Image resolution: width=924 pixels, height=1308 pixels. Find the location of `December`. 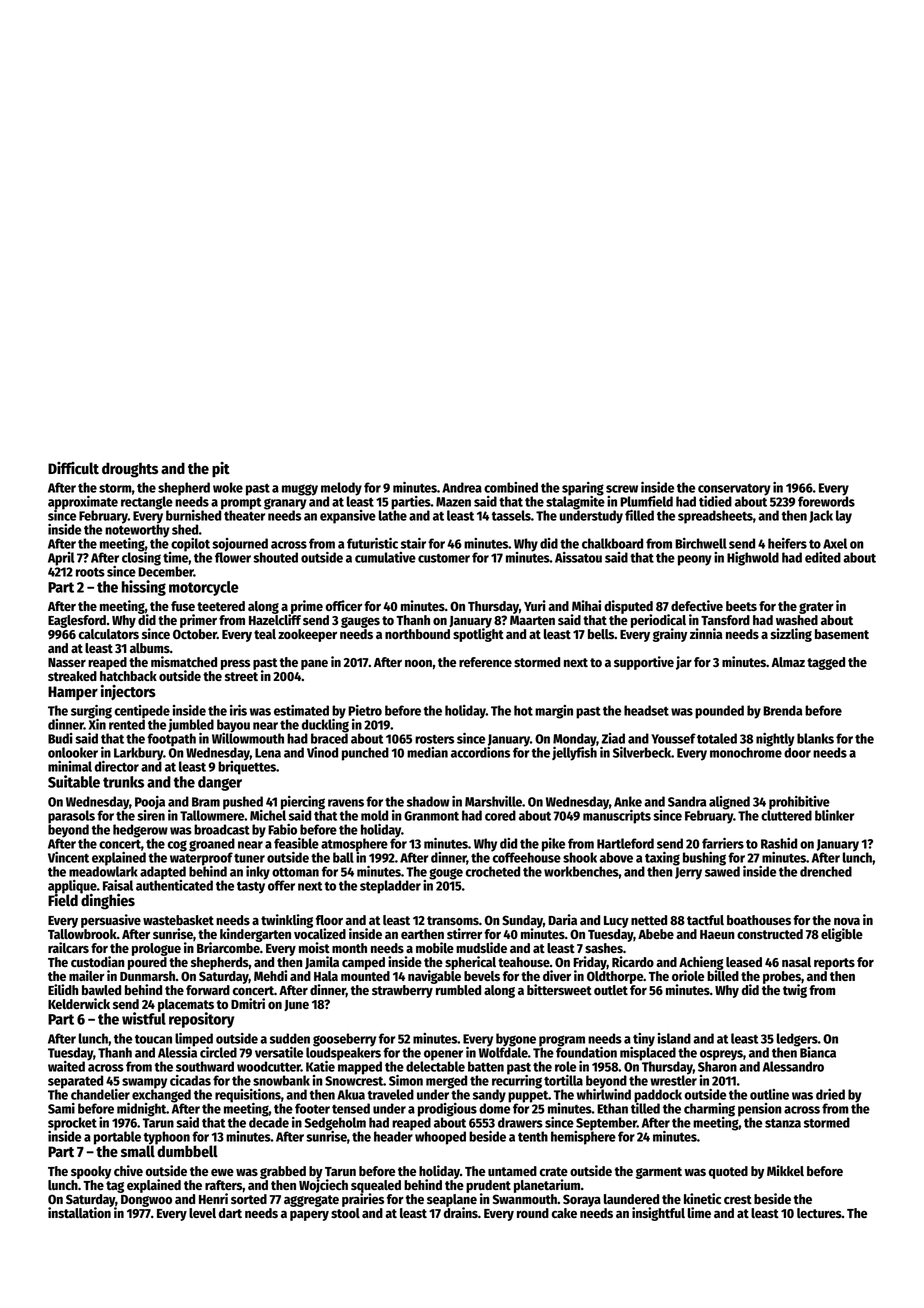

December is located at coordinates (166, 571).
